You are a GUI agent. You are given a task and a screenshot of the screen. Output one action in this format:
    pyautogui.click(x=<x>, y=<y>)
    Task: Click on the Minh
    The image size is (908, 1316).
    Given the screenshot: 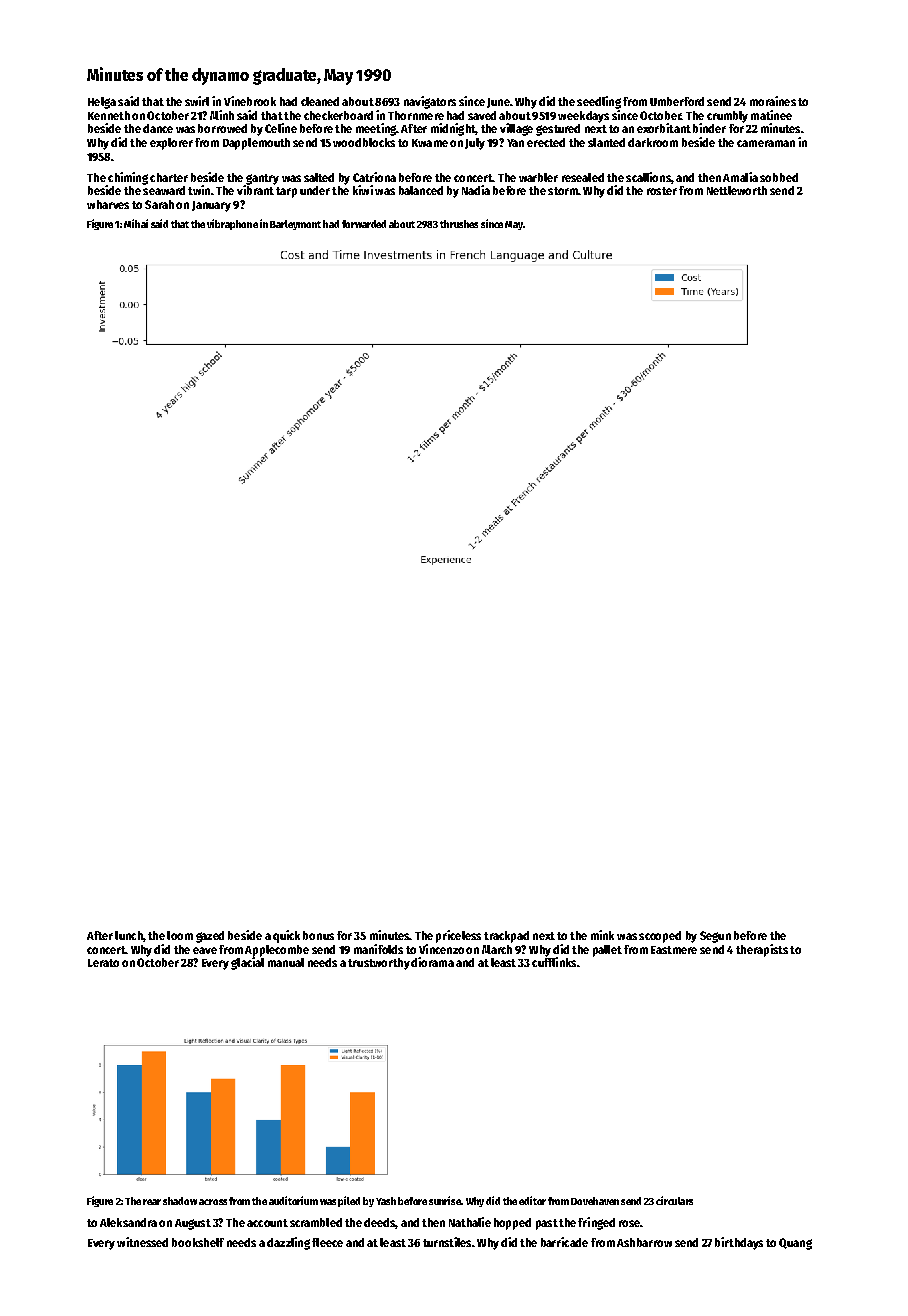 What is the action you would take?
    pyautogui.click(x=222, y=115)
